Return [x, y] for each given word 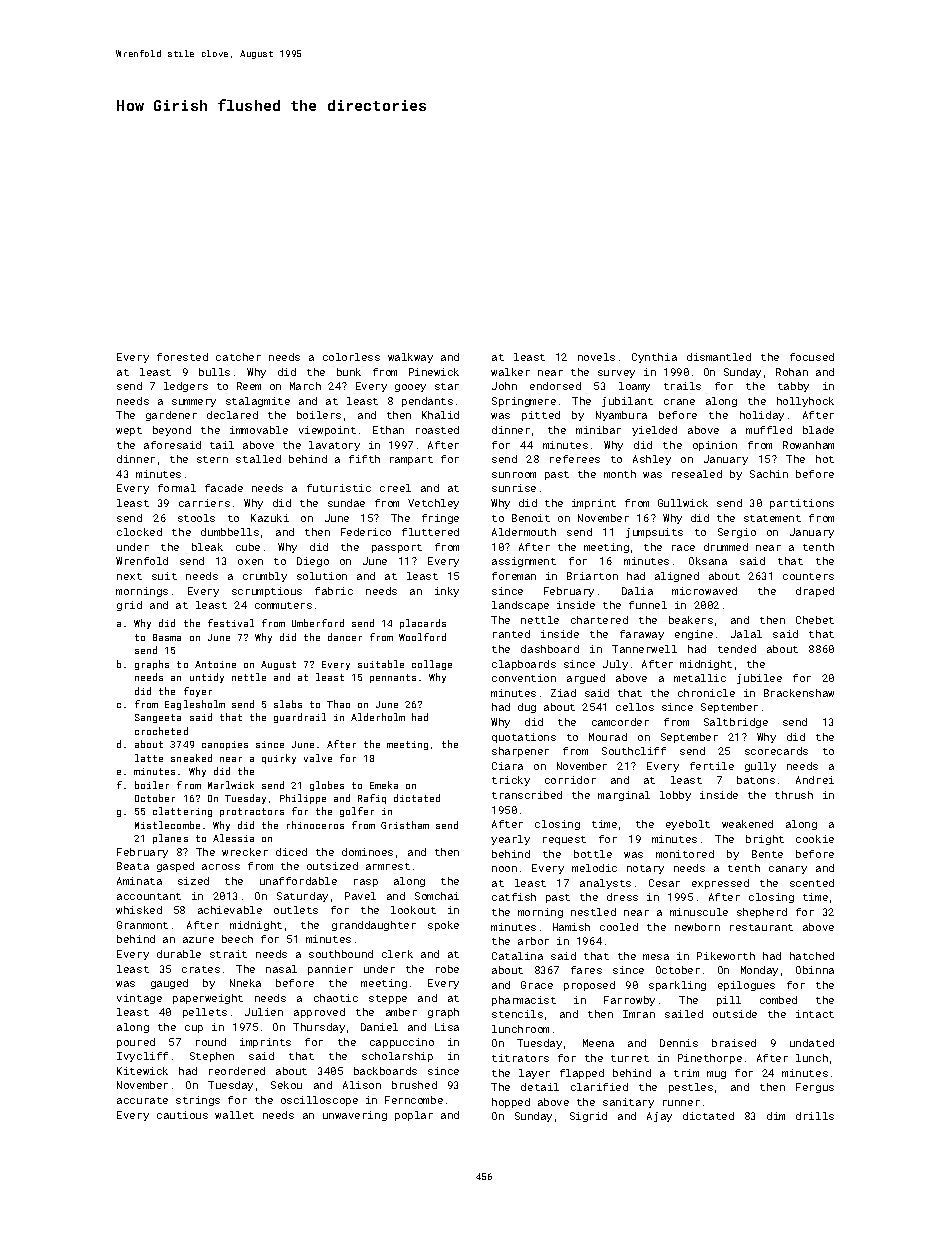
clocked [139, 532]
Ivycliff [142, 1057]
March [305, 386]
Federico [366, 532]
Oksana [708, 561]
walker [510, 372]
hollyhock [805, 402]
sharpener [520, 752]
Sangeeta [158, 718]
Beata [133, 866]
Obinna [815, 970]
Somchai [437, 896]
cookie [815, 839]
